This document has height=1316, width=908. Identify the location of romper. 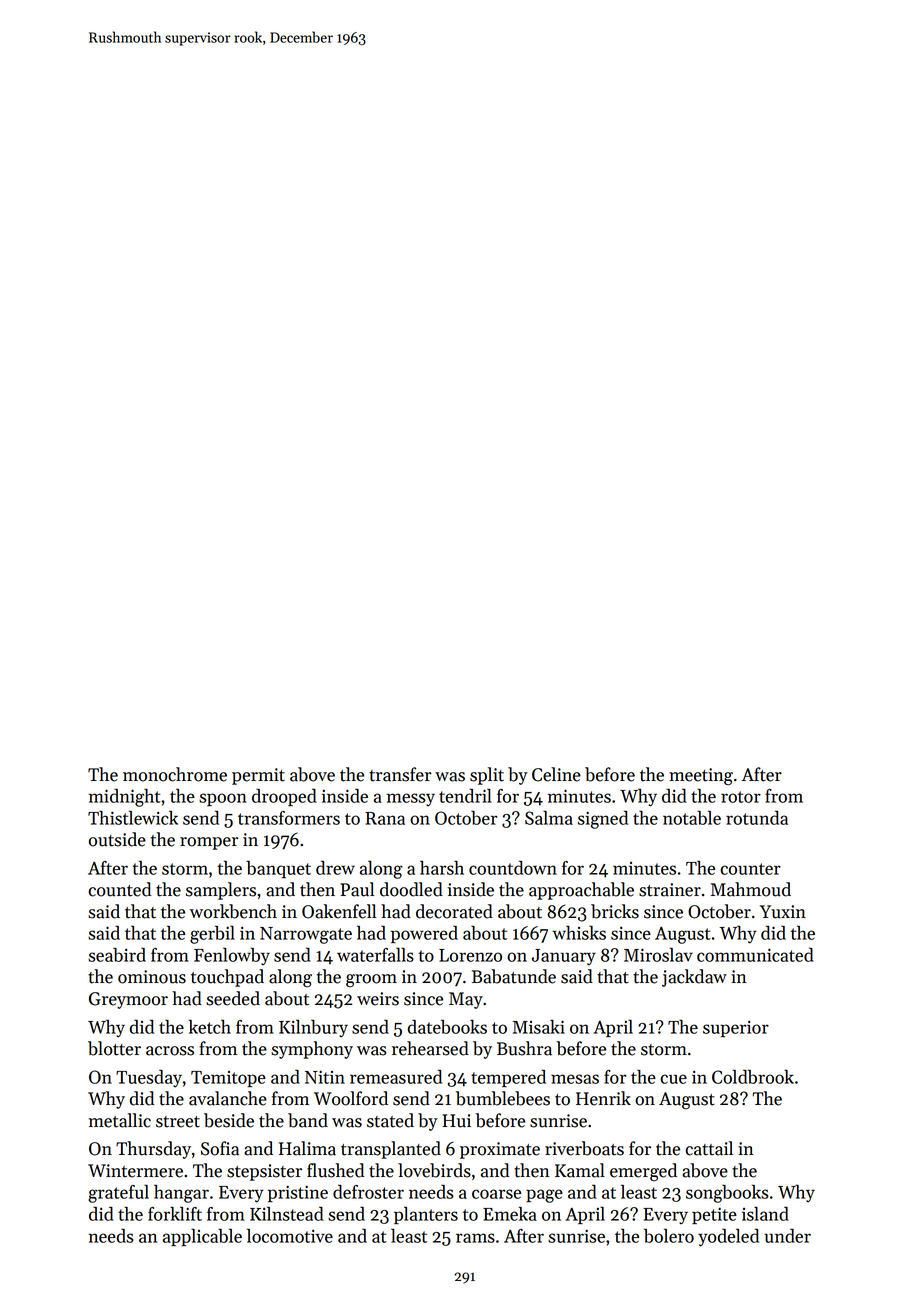
(209, 843).
